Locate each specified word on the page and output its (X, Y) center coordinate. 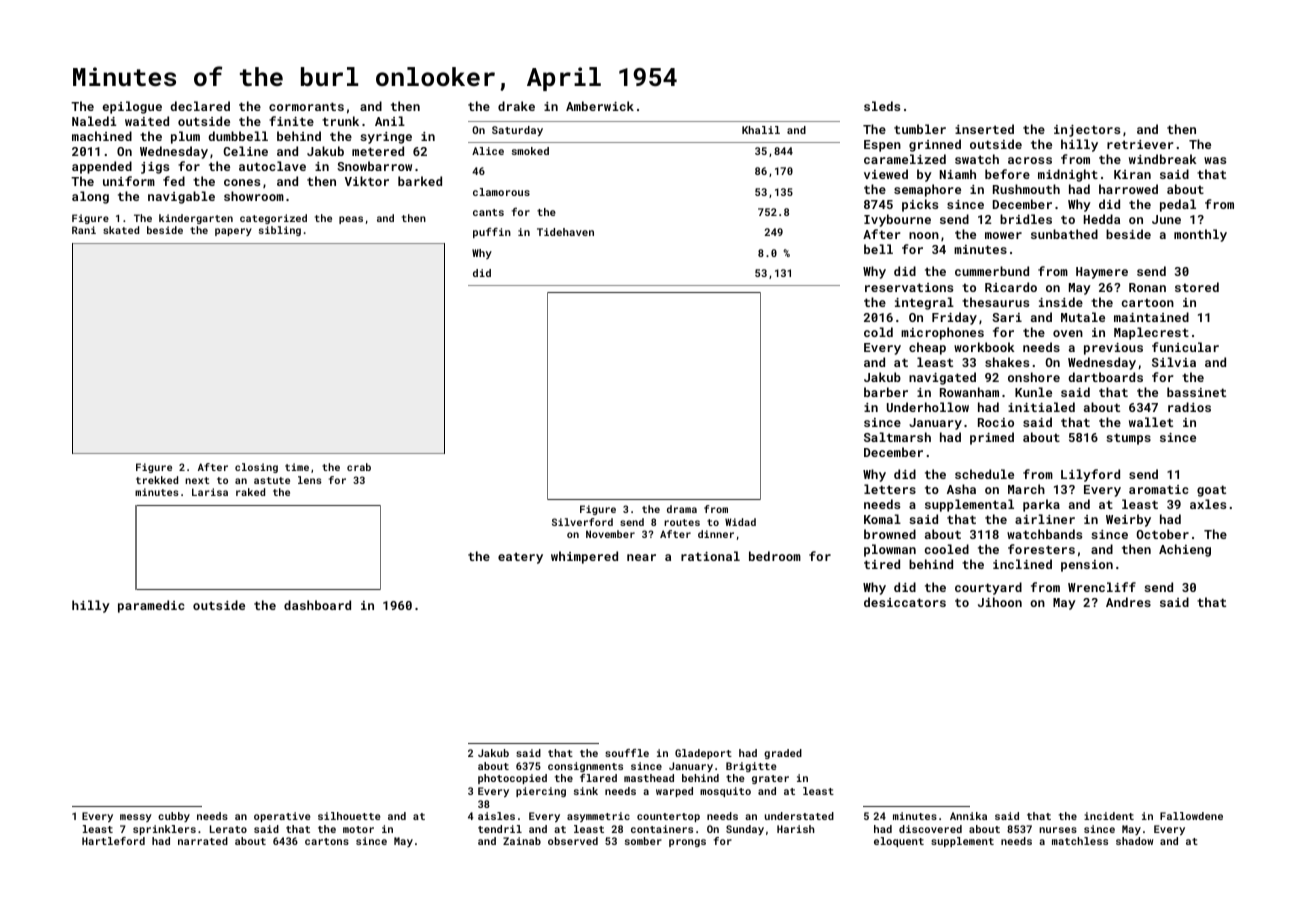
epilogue (132, 107)
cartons (327, 841)
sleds (882, 106)
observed (573, 841)
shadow (1134, 841)
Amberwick (600, 106)
